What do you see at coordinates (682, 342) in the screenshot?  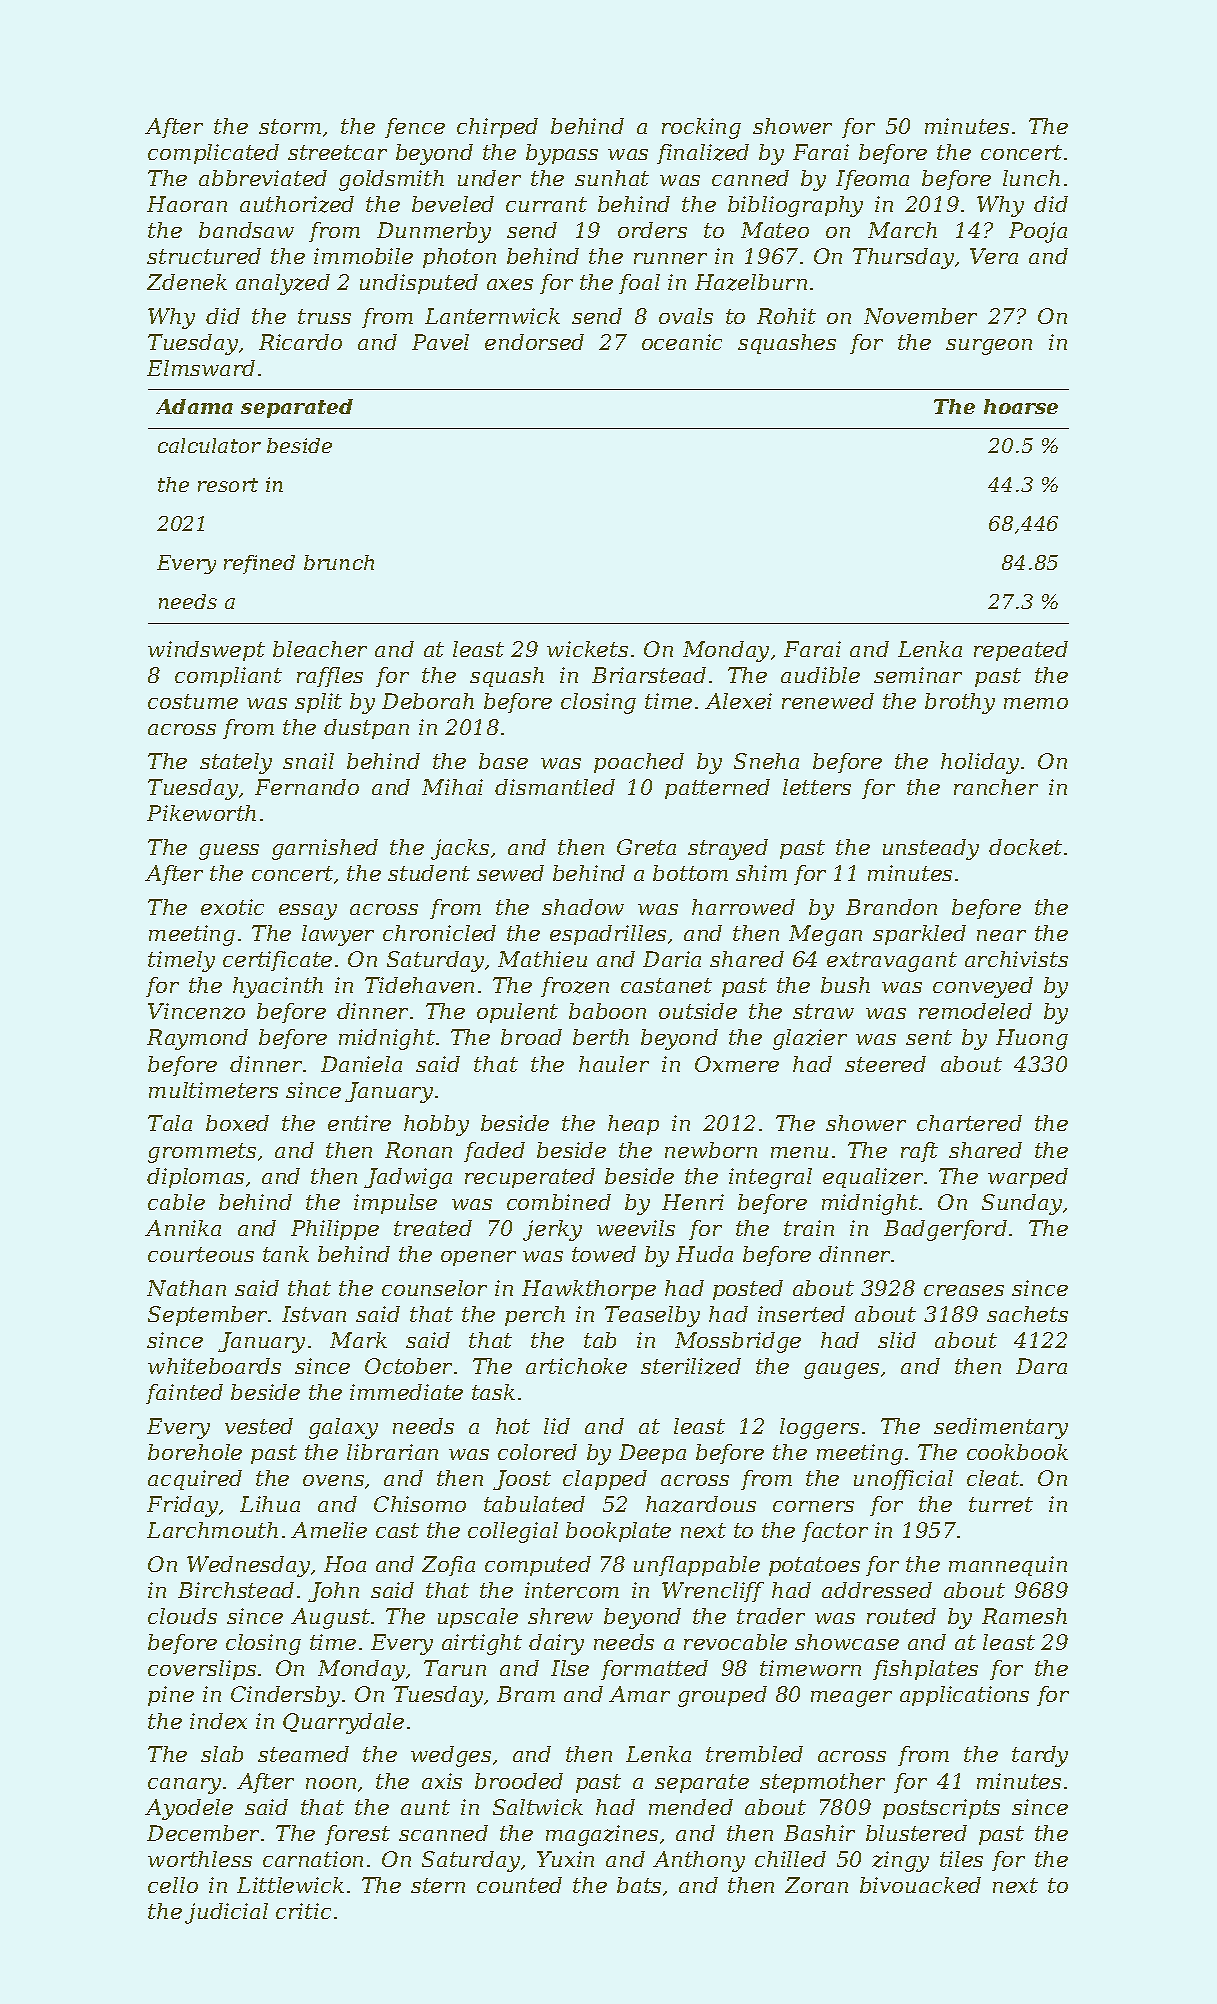 I see `oceanic` at bounding box center [682, 342].
